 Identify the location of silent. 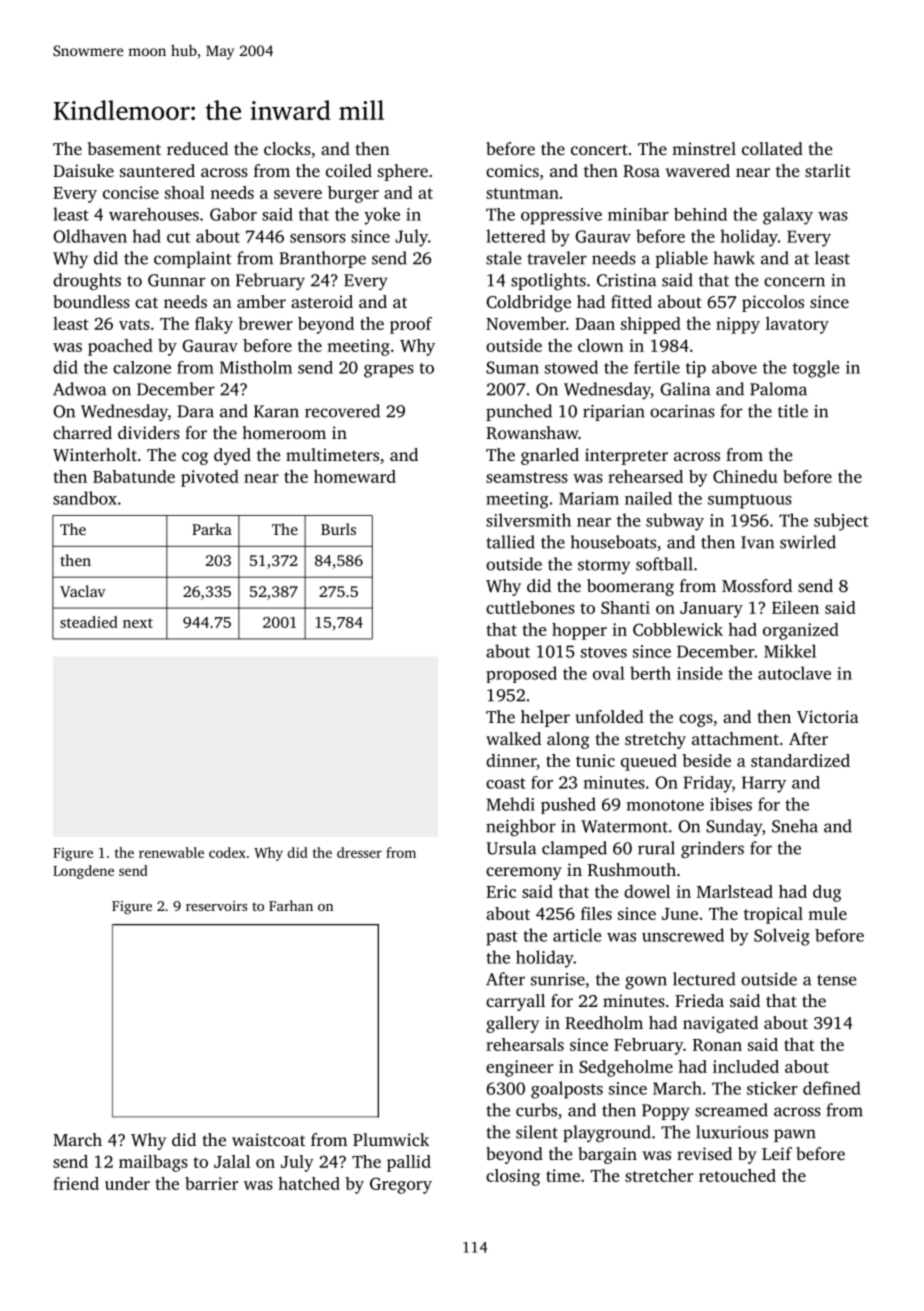
(537, 1132).
